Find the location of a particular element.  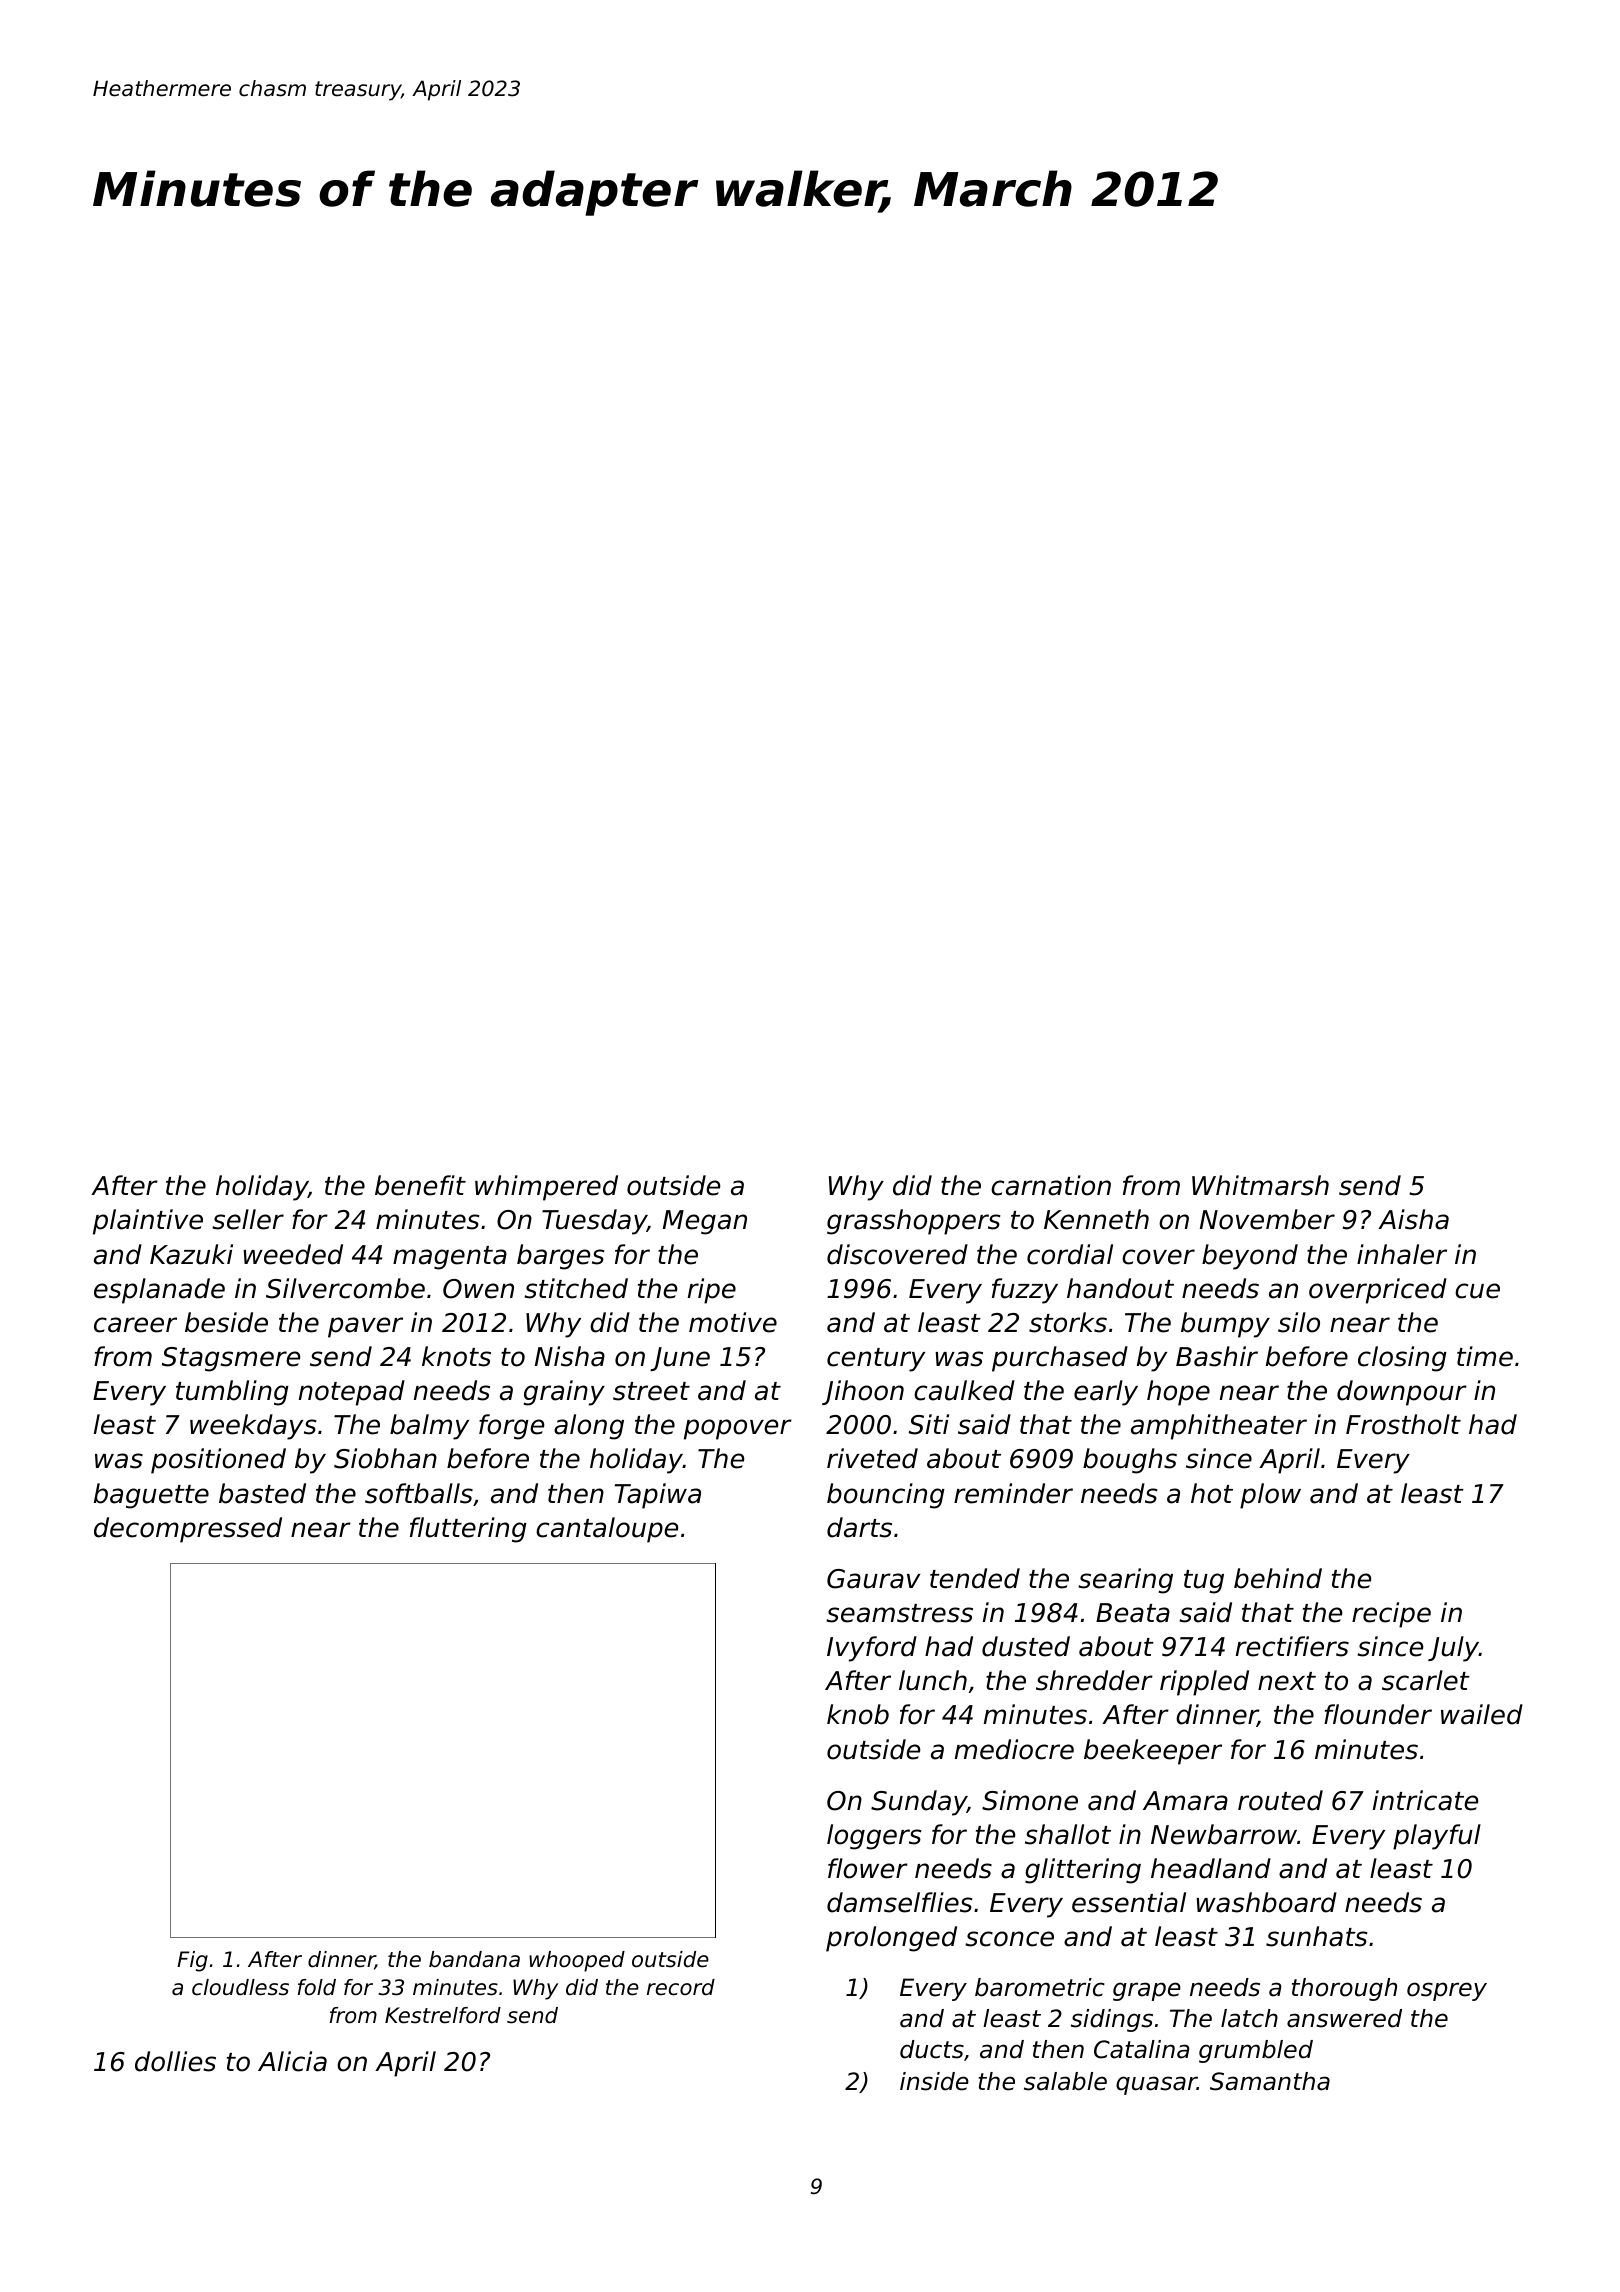

decompressed is located at coordinates (188, 1530).
